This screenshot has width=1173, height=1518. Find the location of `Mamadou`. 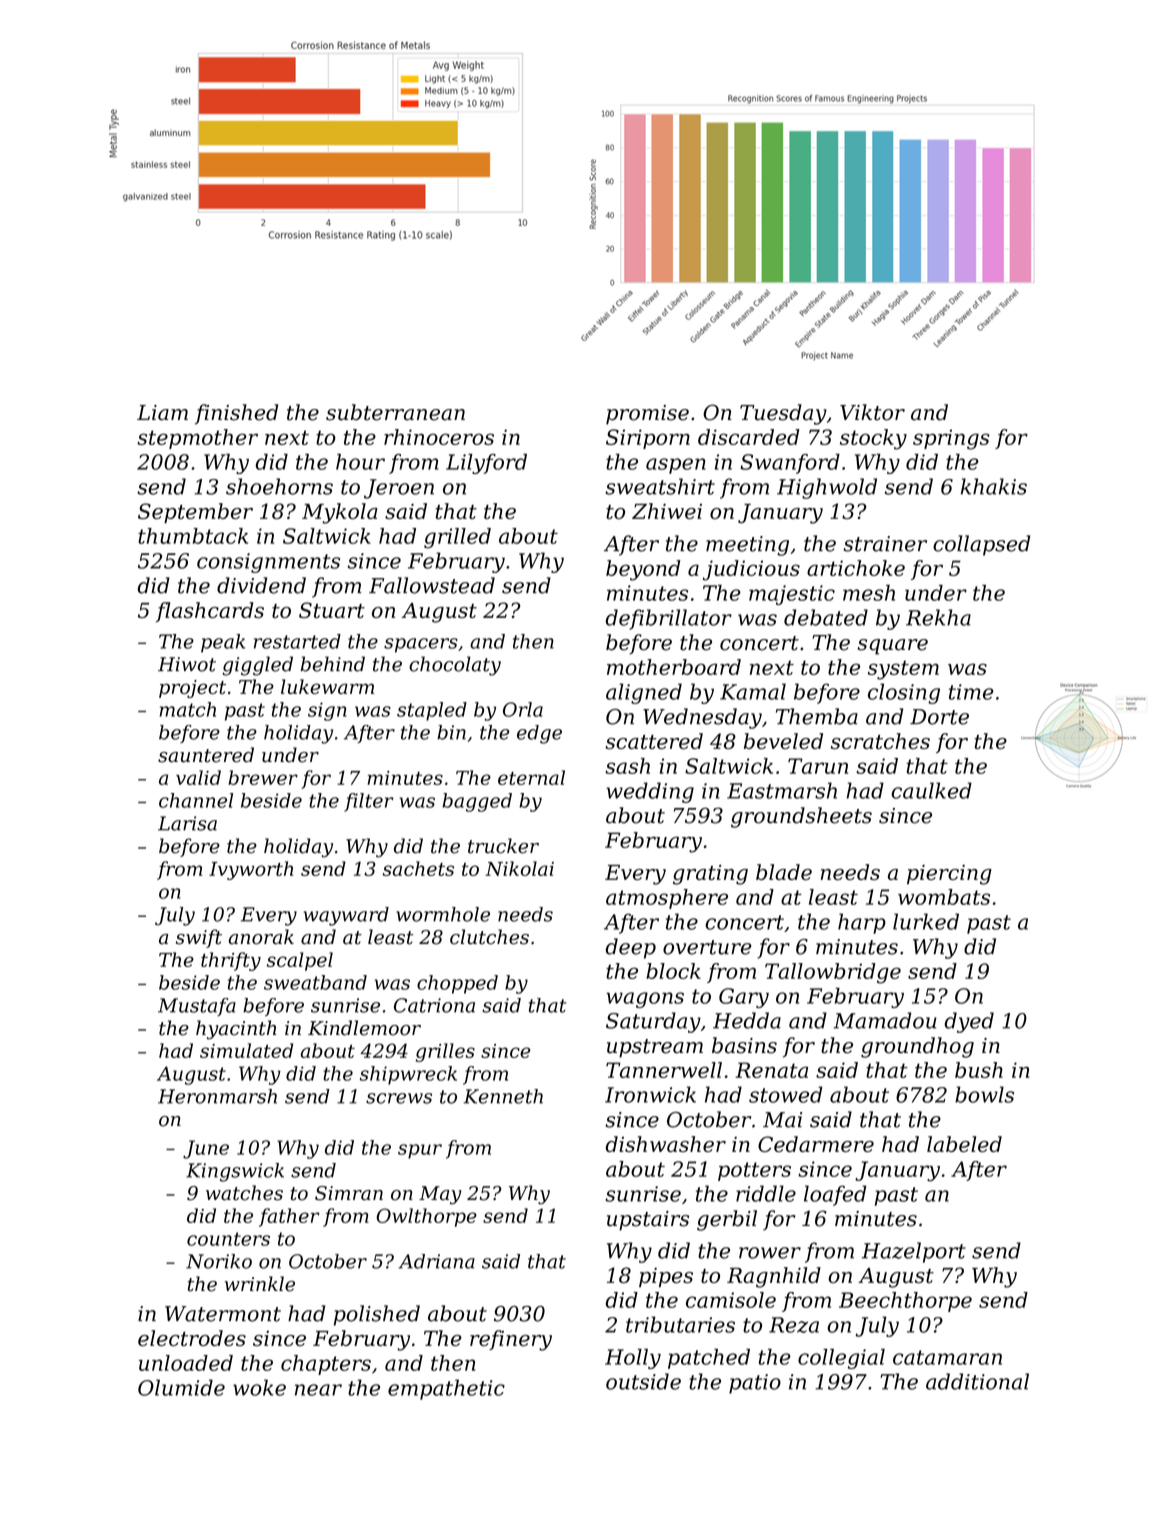

Mamadou is located at coordinates (885, 1020).
